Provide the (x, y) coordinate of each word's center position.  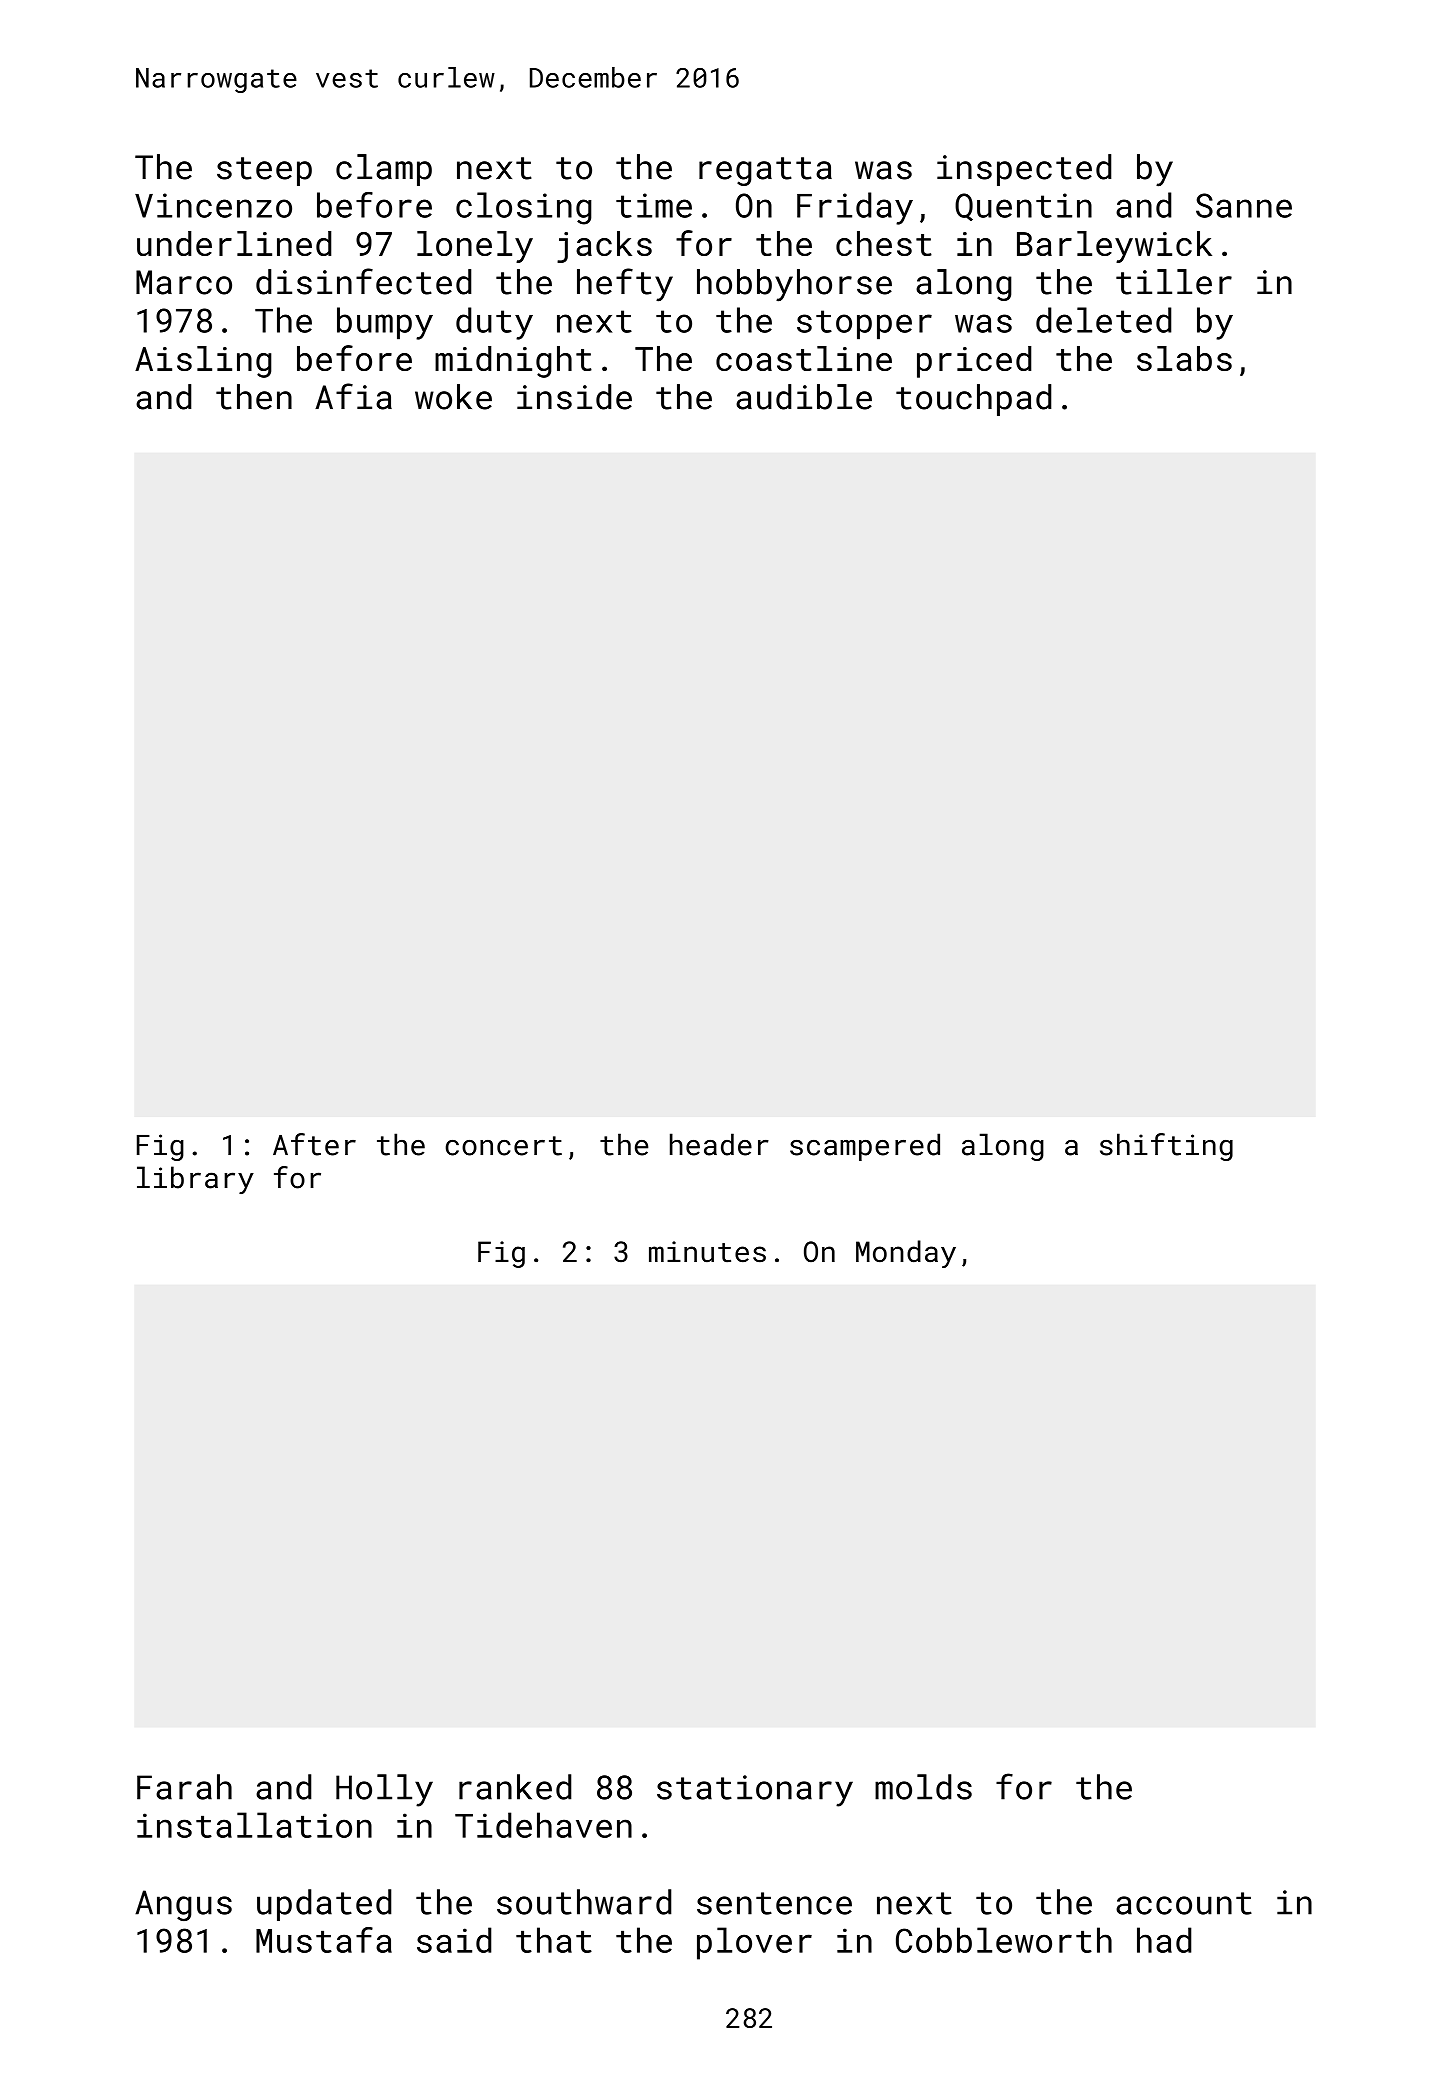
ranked (515, 1787)
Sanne (1244, 205)
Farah (184, 1787)
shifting (1166, 1147)
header (719, 1144)
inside (574, 397)
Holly (384, 1790)
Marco (184, 282)
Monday (906, 1254)
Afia (353, 396)
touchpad (973, 400)
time (654, 205)
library (195, 1180)
